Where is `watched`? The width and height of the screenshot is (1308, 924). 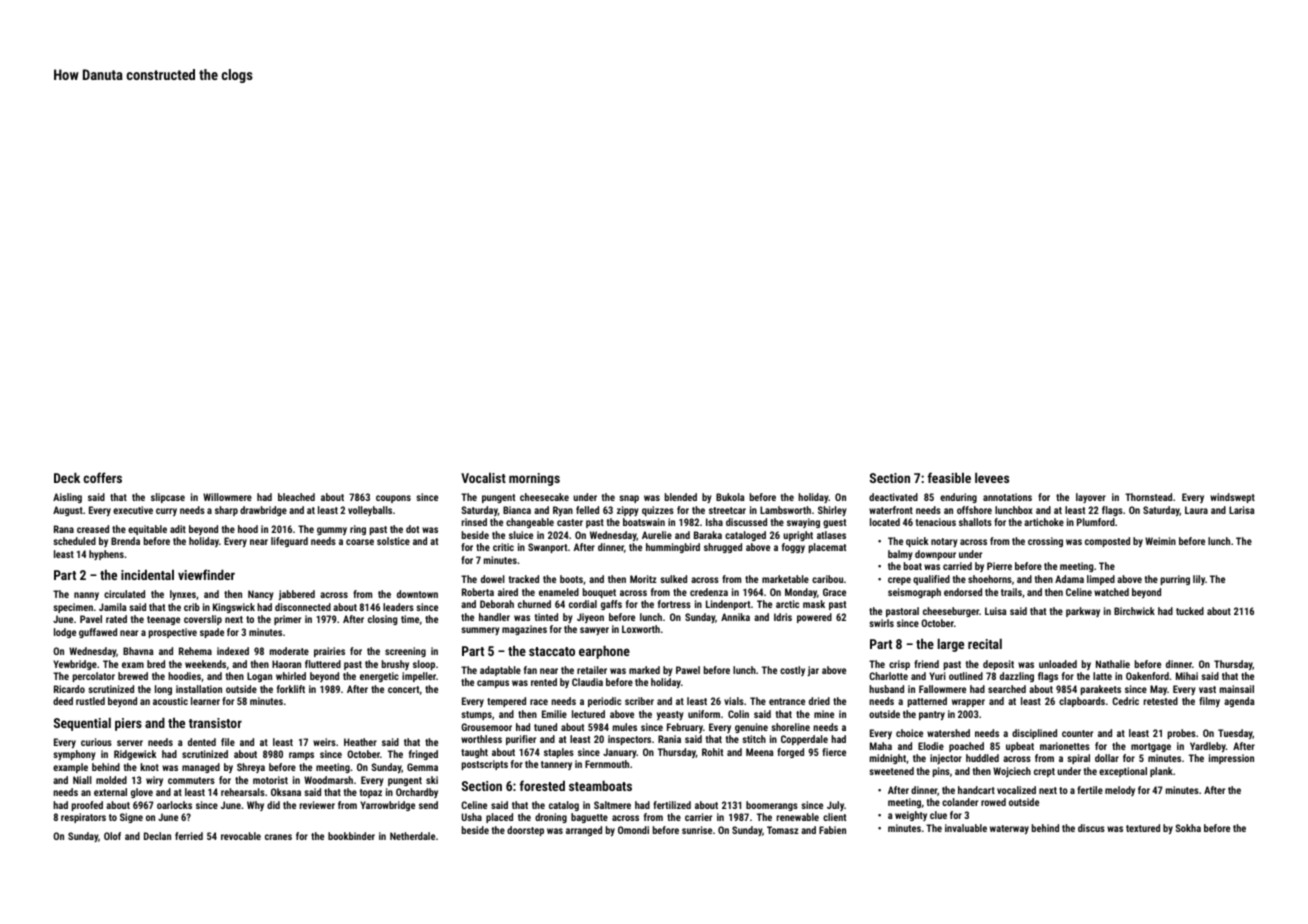
watched is located at coordinates (1111, 592).
